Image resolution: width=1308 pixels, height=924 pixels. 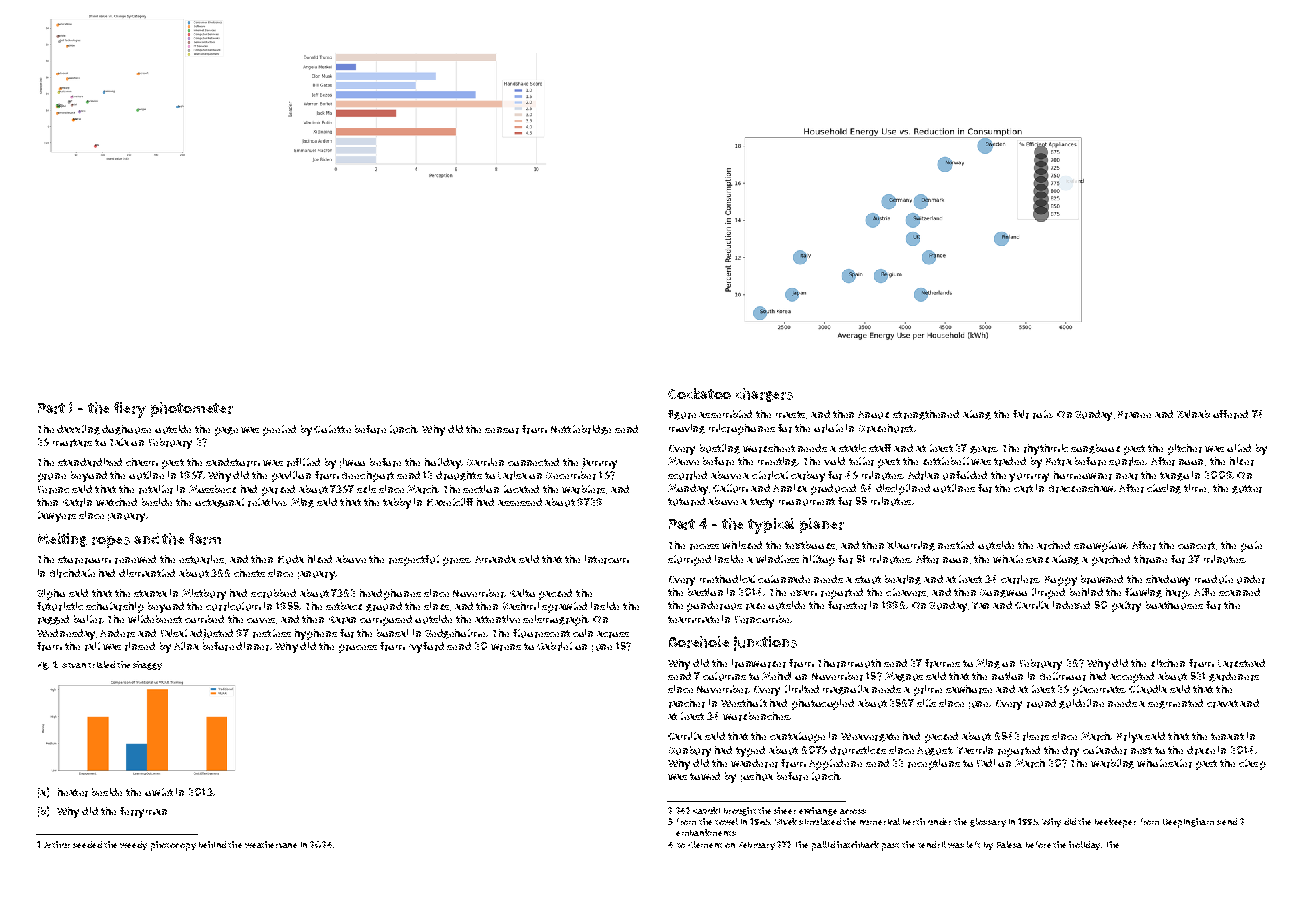 What do you see at coordinates (1230, 414) in the screenshot?
I see `offered` at bounding box center [1230, 414].
